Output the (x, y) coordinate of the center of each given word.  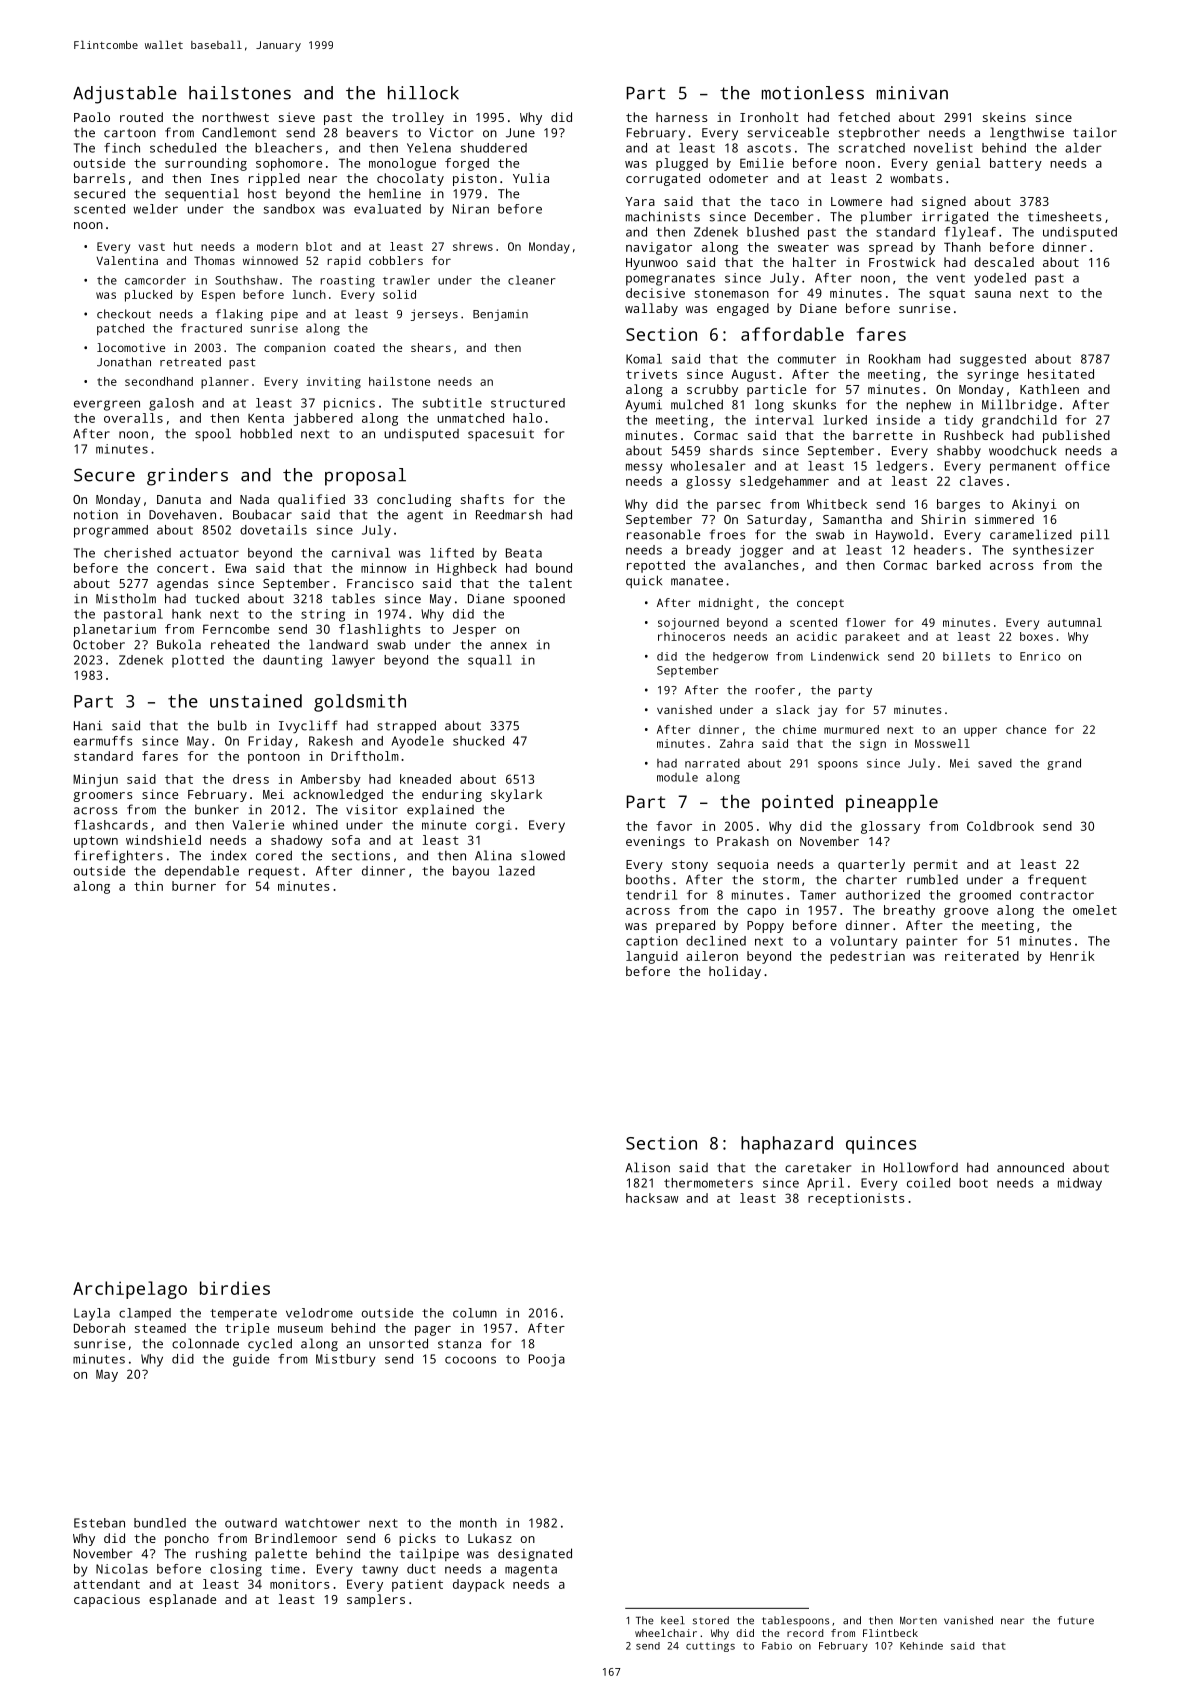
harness (681, 117)
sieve (297, 117)
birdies (235, 1288)
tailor (1095, 132)
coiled (928, 1183)
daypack (479, 1585)
